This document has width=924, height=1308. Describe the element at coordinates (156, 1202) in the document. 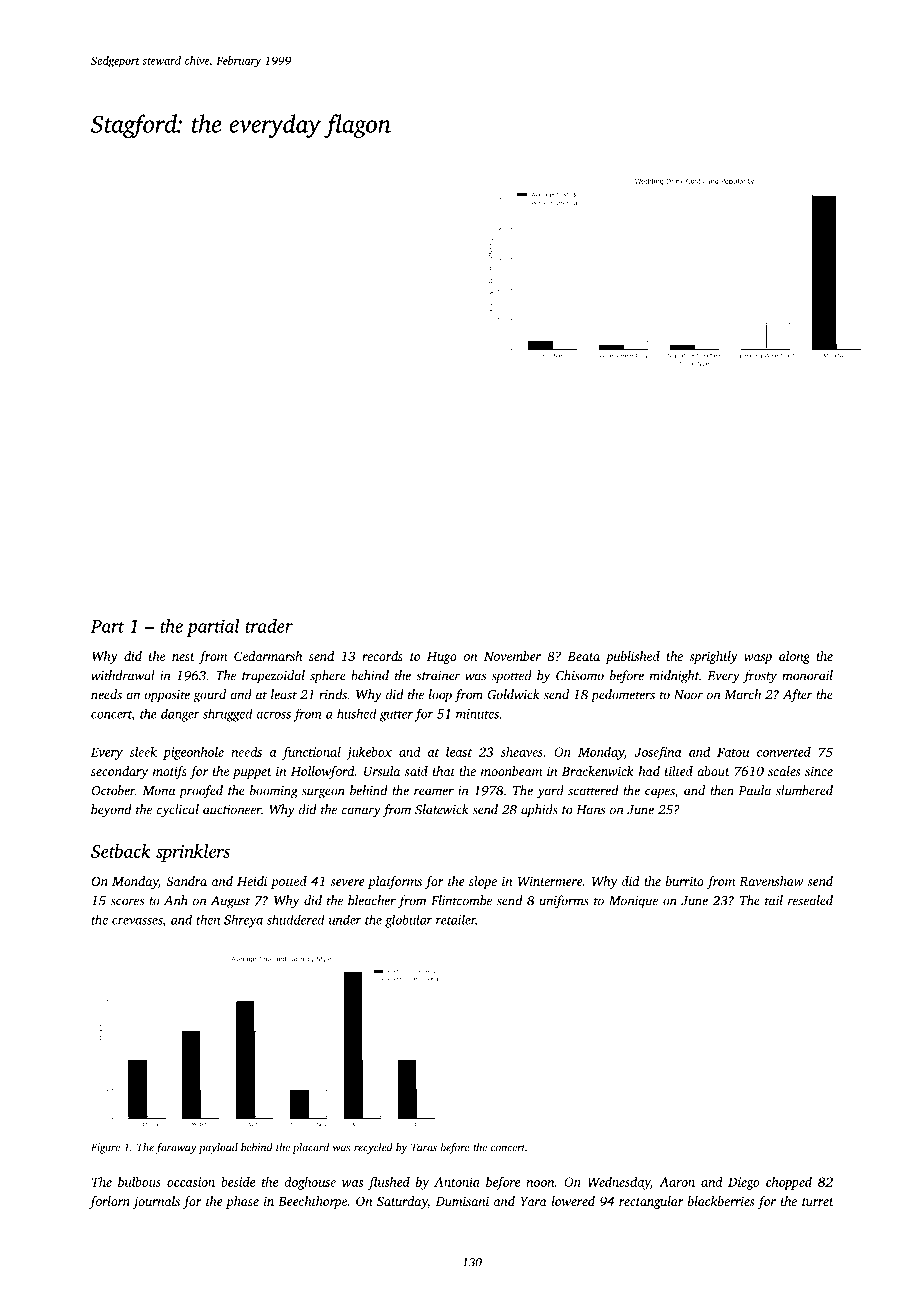

I see `journals` at that location.
